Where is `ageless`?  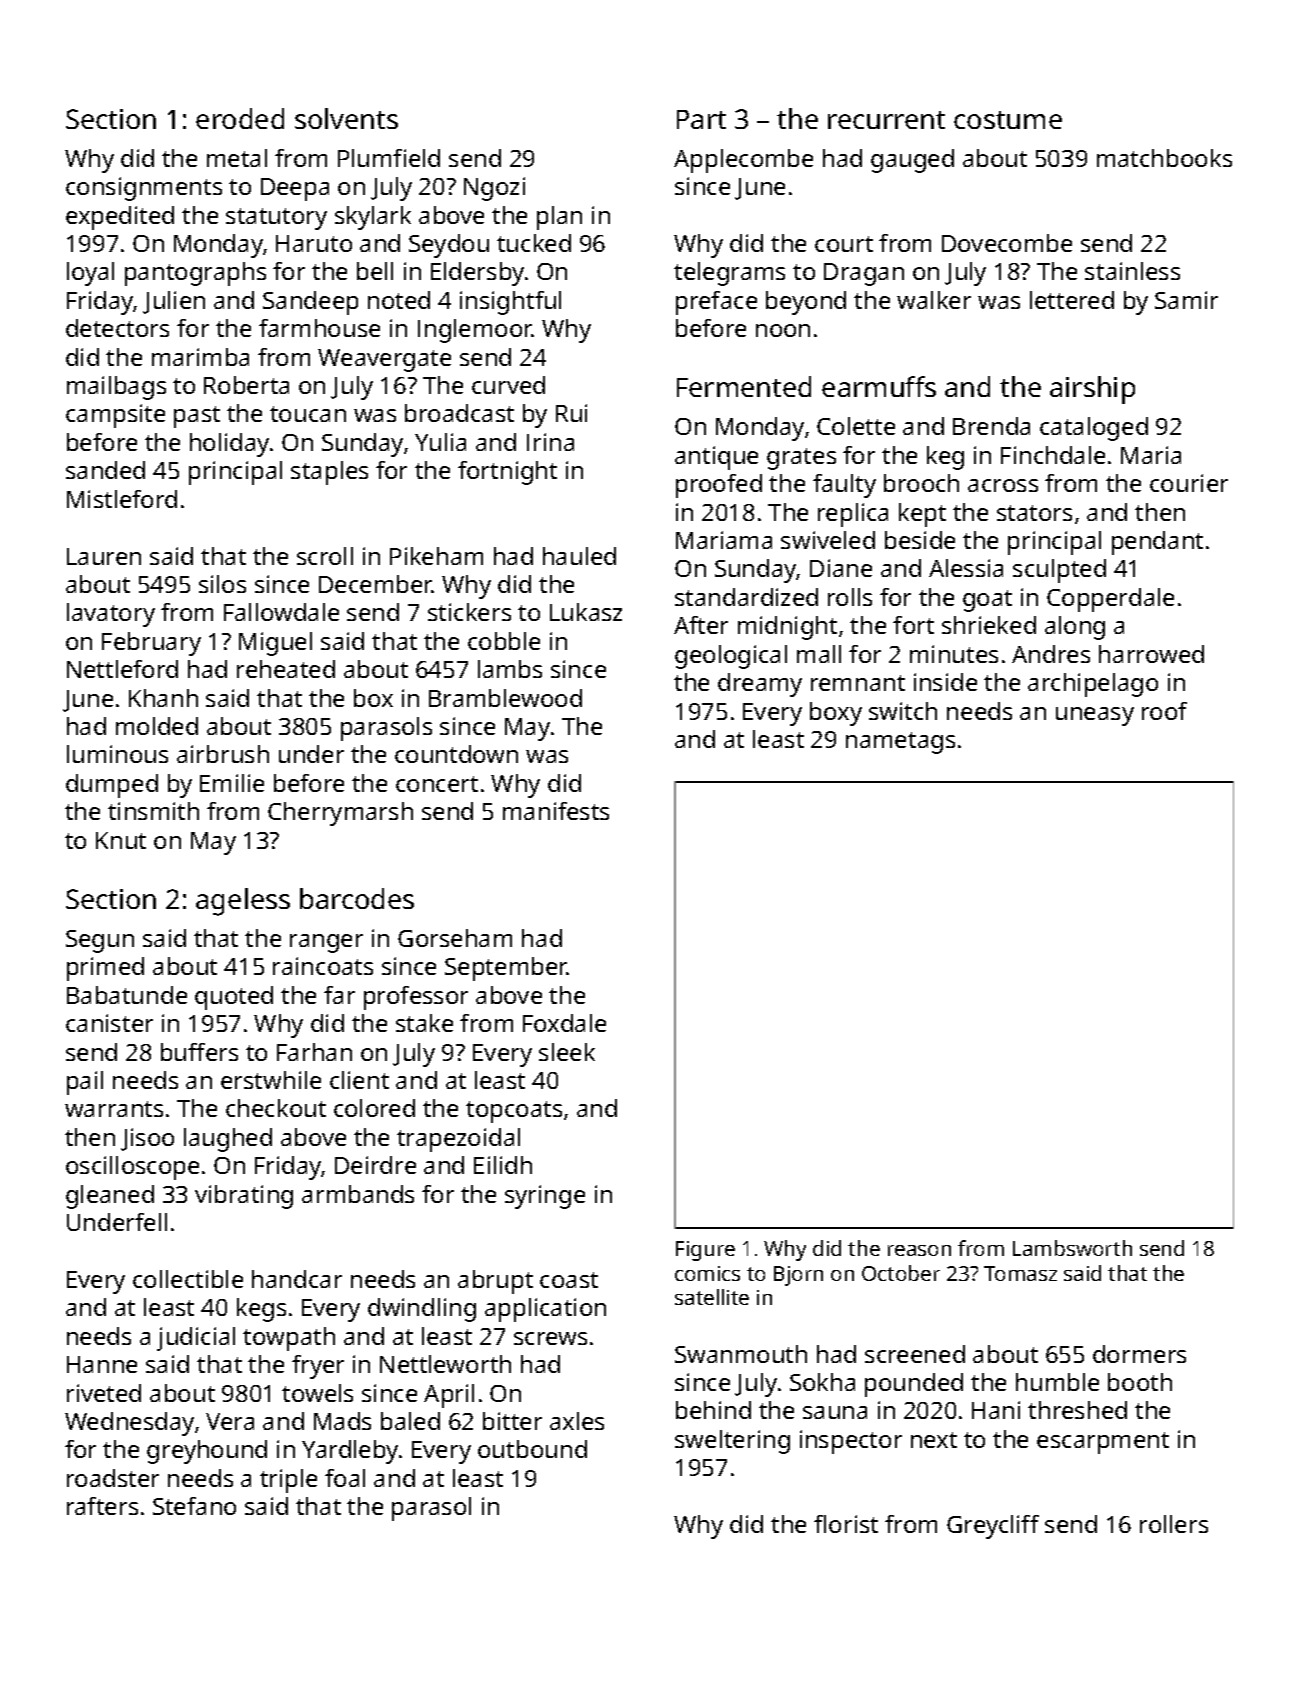
ageless is located at coordinates (243, 902).
